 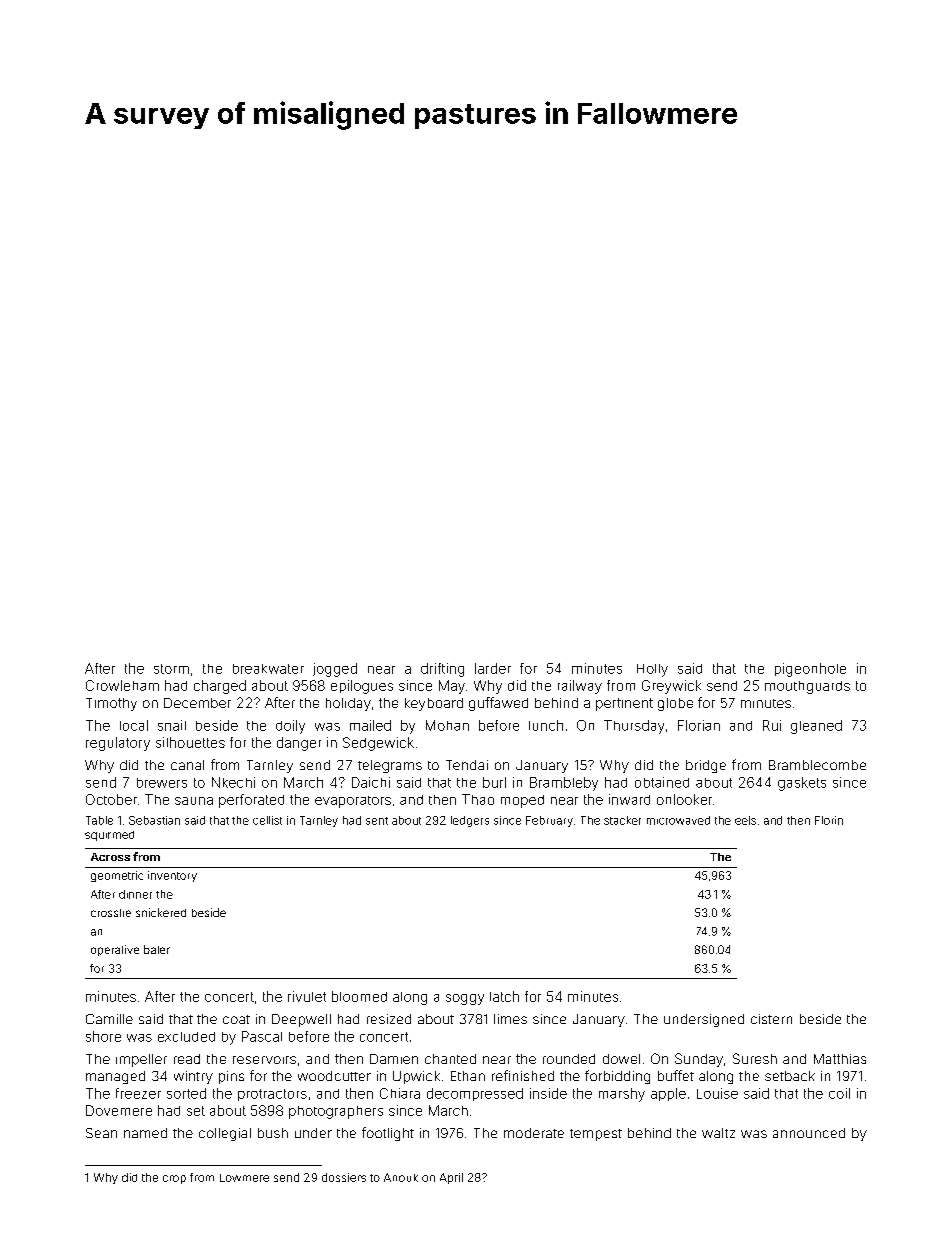 What do you see at coordinates (172, 876) in the page?
I see `inventory` at bounding box center [172, 876].
